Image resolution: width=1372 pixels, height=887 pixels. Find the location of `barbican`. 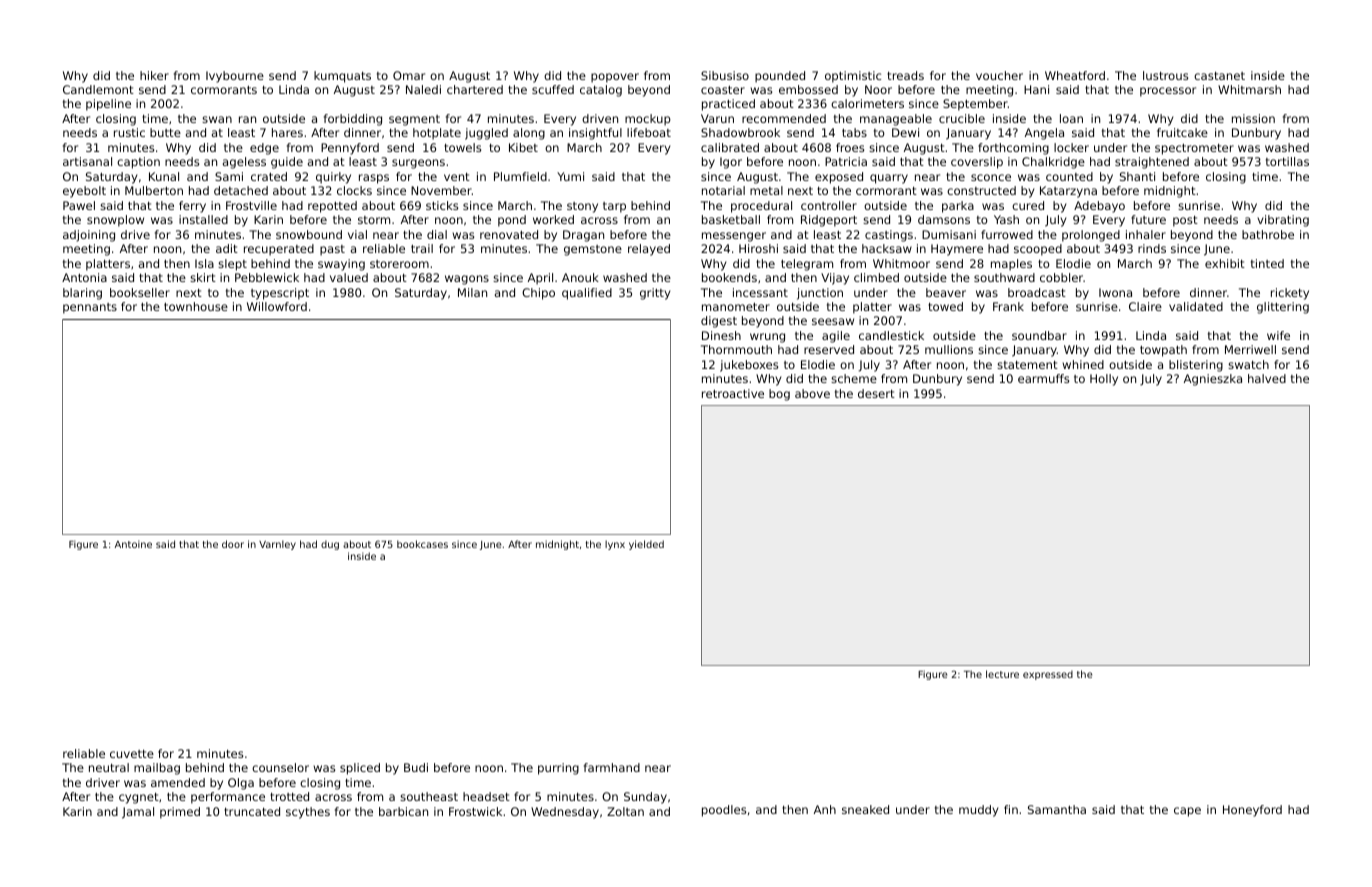

barbican is located at coordinates (403, 811).
